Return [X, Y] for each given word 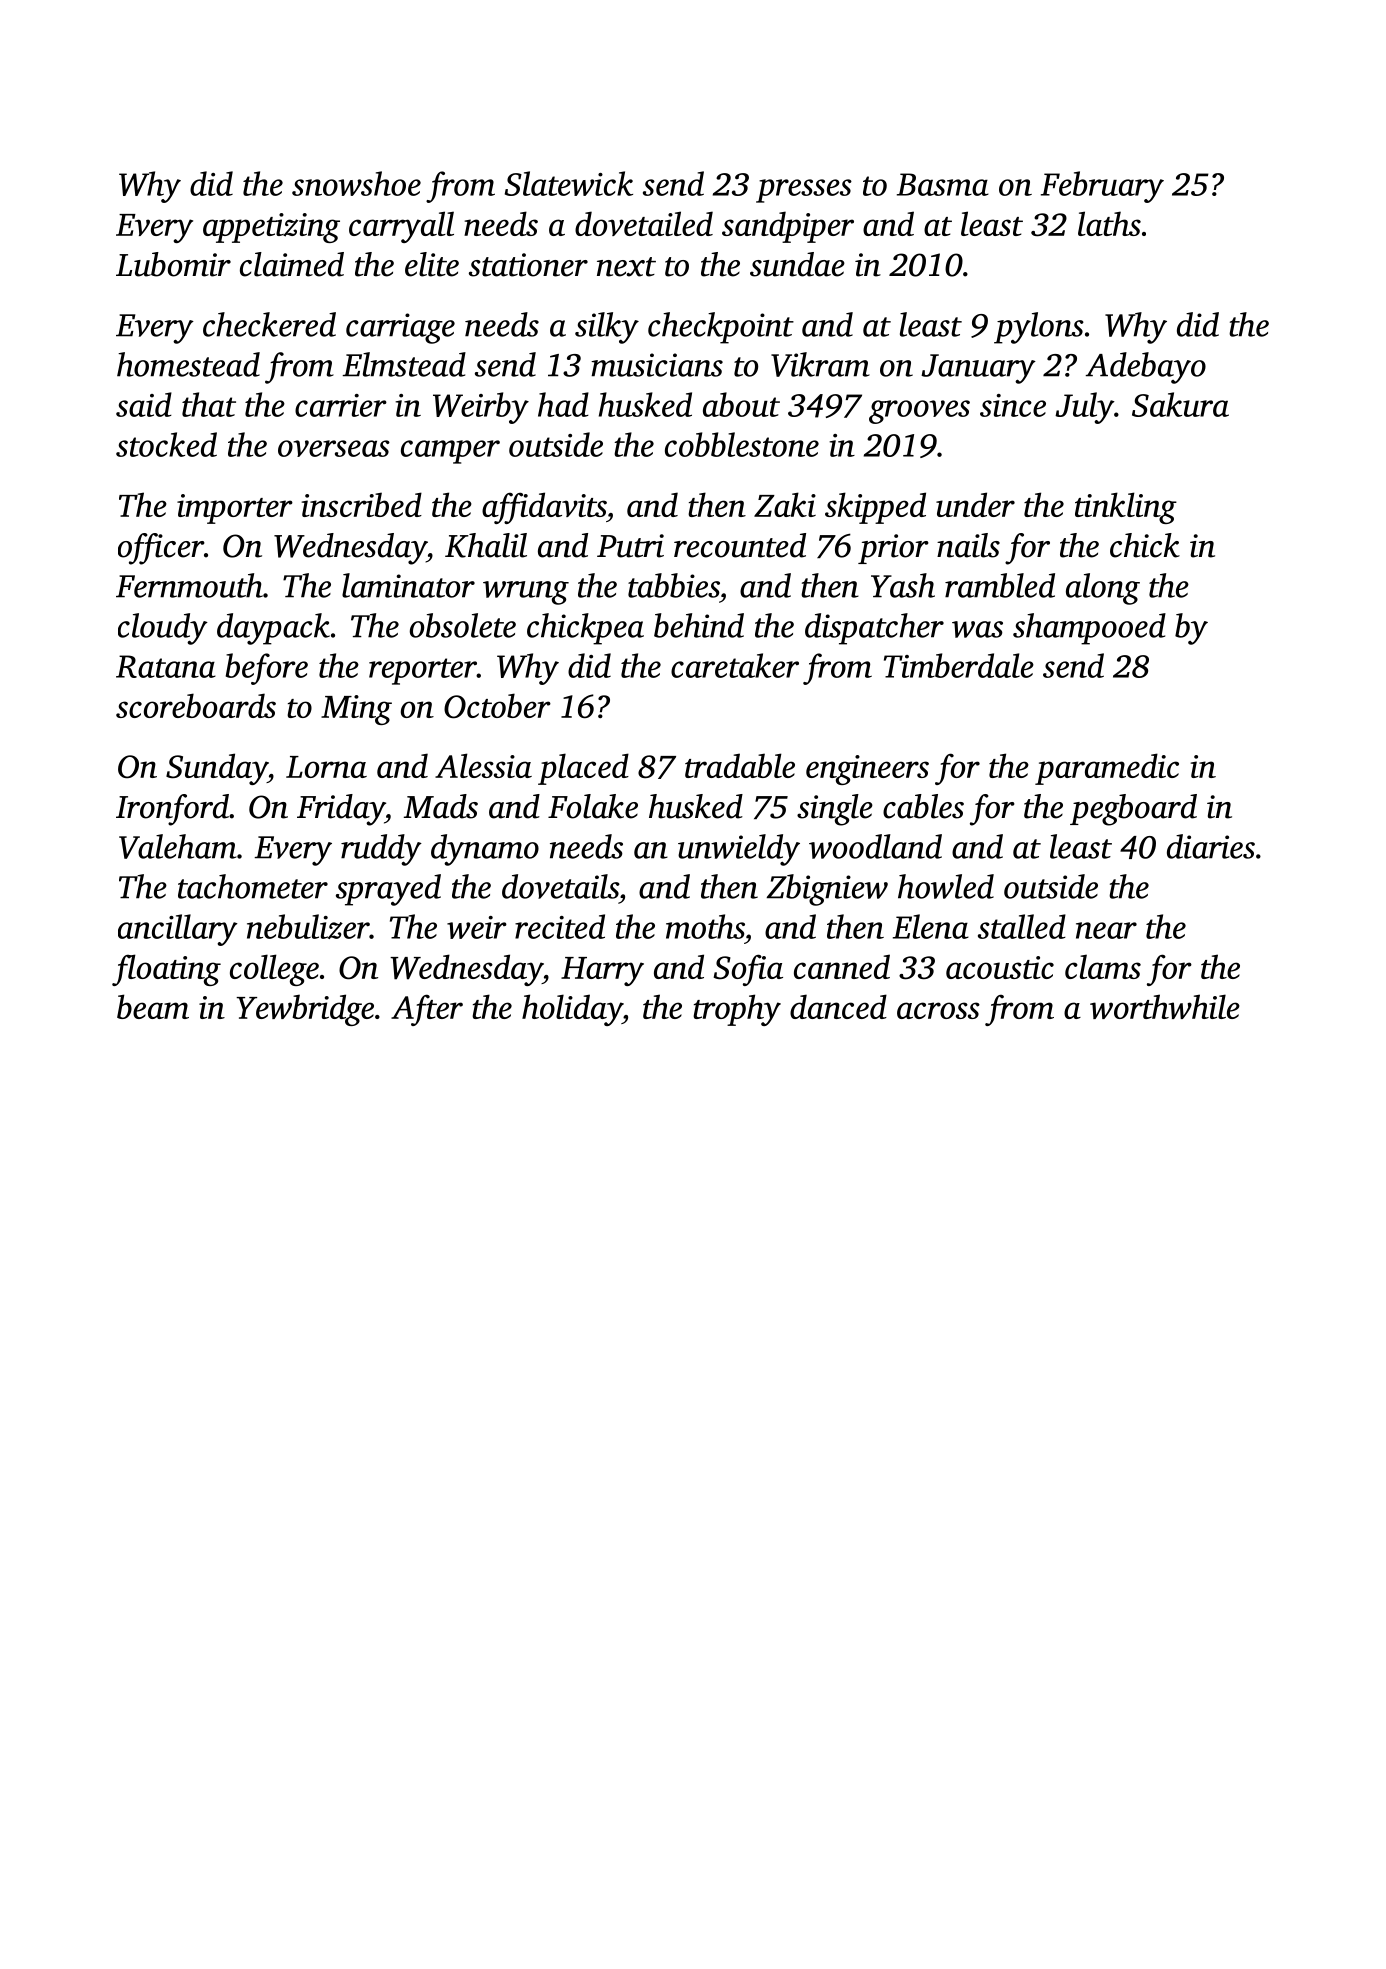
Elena [931, 926]
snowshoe [356, 183]
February [1102, 187]
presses [804, 191]
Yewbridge [305, 1010]
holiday [572, 1010]
